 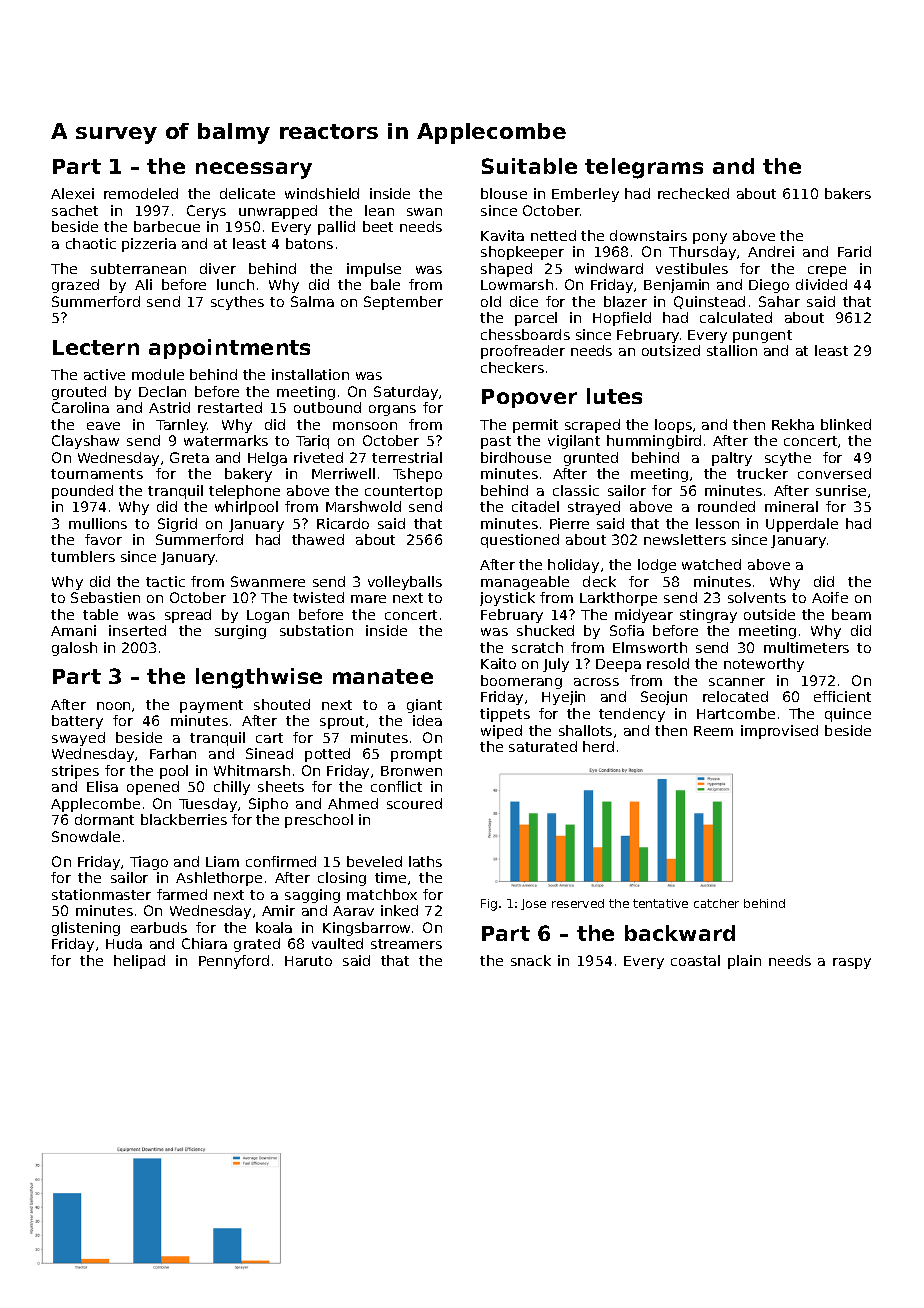 What do you see at coordinates (318, 539) in the screenshot?
I see `thawed` at bounding box center [318, 539].
